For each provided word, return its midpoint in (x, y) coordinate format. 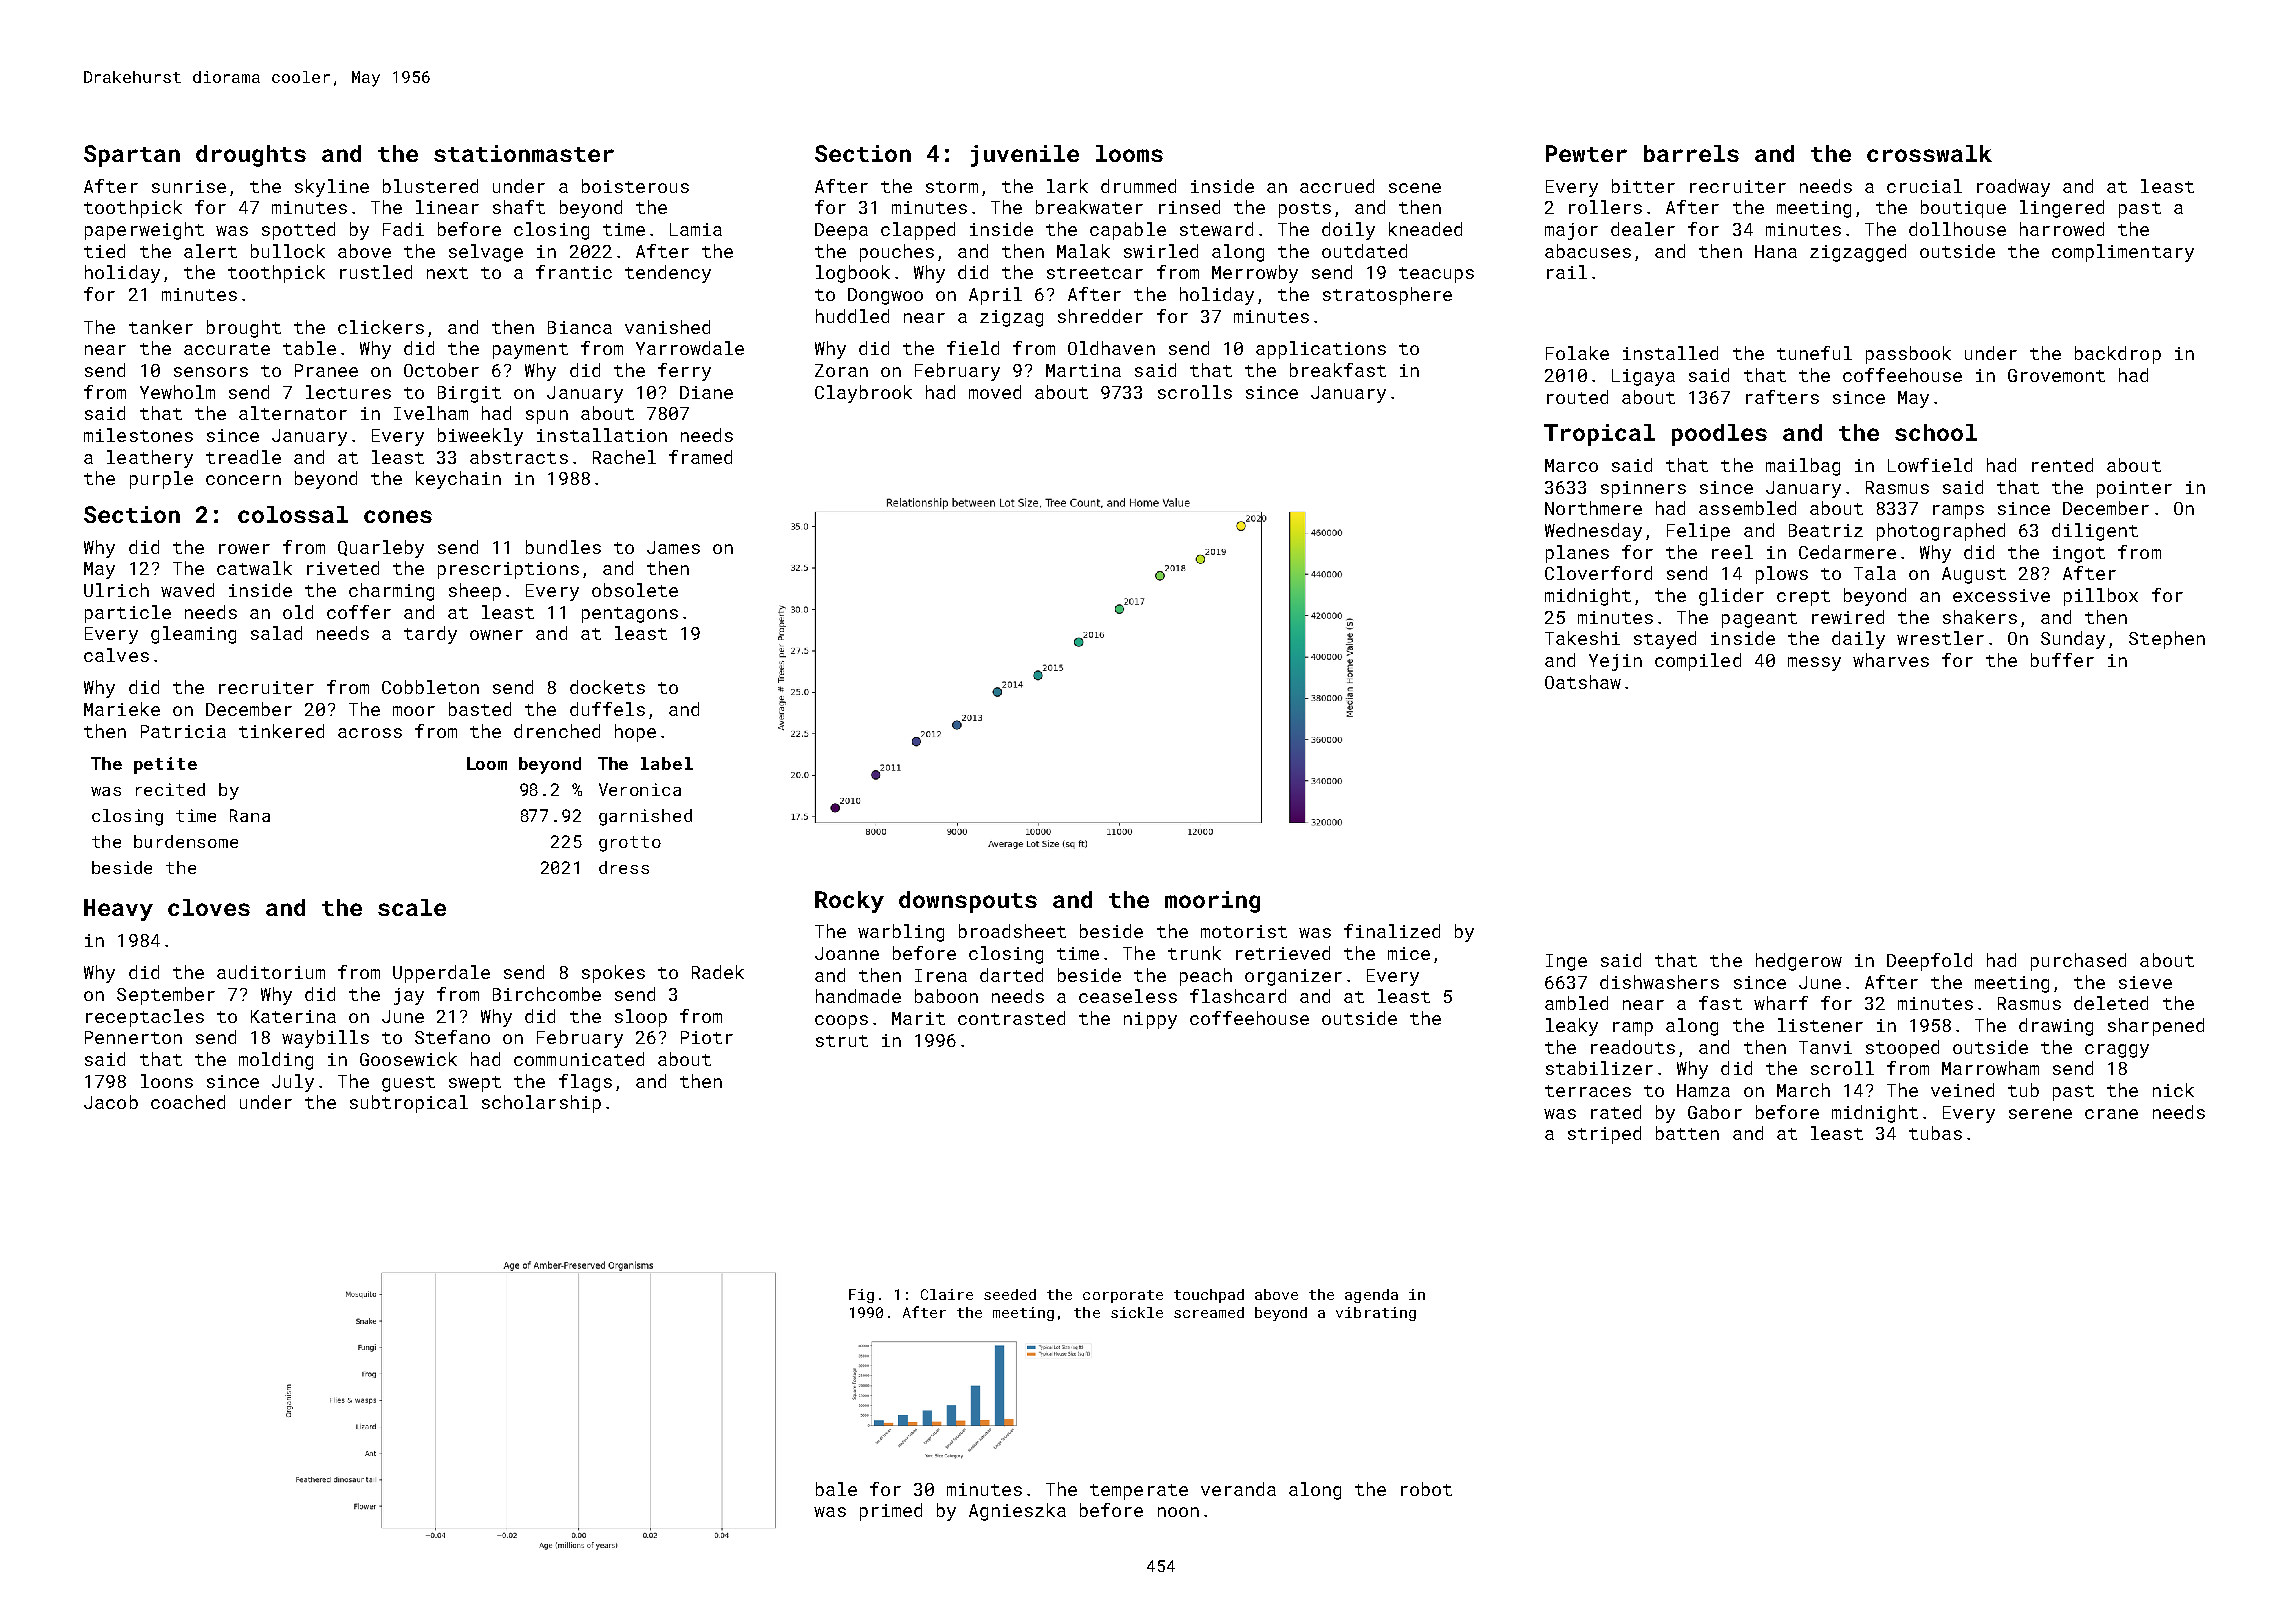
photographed (1941, 532)
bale (836, 1489)
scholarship (541, 1104)
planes (1577, 554)
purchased (2078, 962)
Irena (941, 975)
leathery (150, 459)
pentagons (630, 615)
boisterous (635, 186)
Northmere (1593, 508)
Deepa (841, 231)
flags (585, 1083)
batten (1687, 1133)
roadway (2013, 188)
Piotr (707, 1037)
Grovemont (2056, 375)
